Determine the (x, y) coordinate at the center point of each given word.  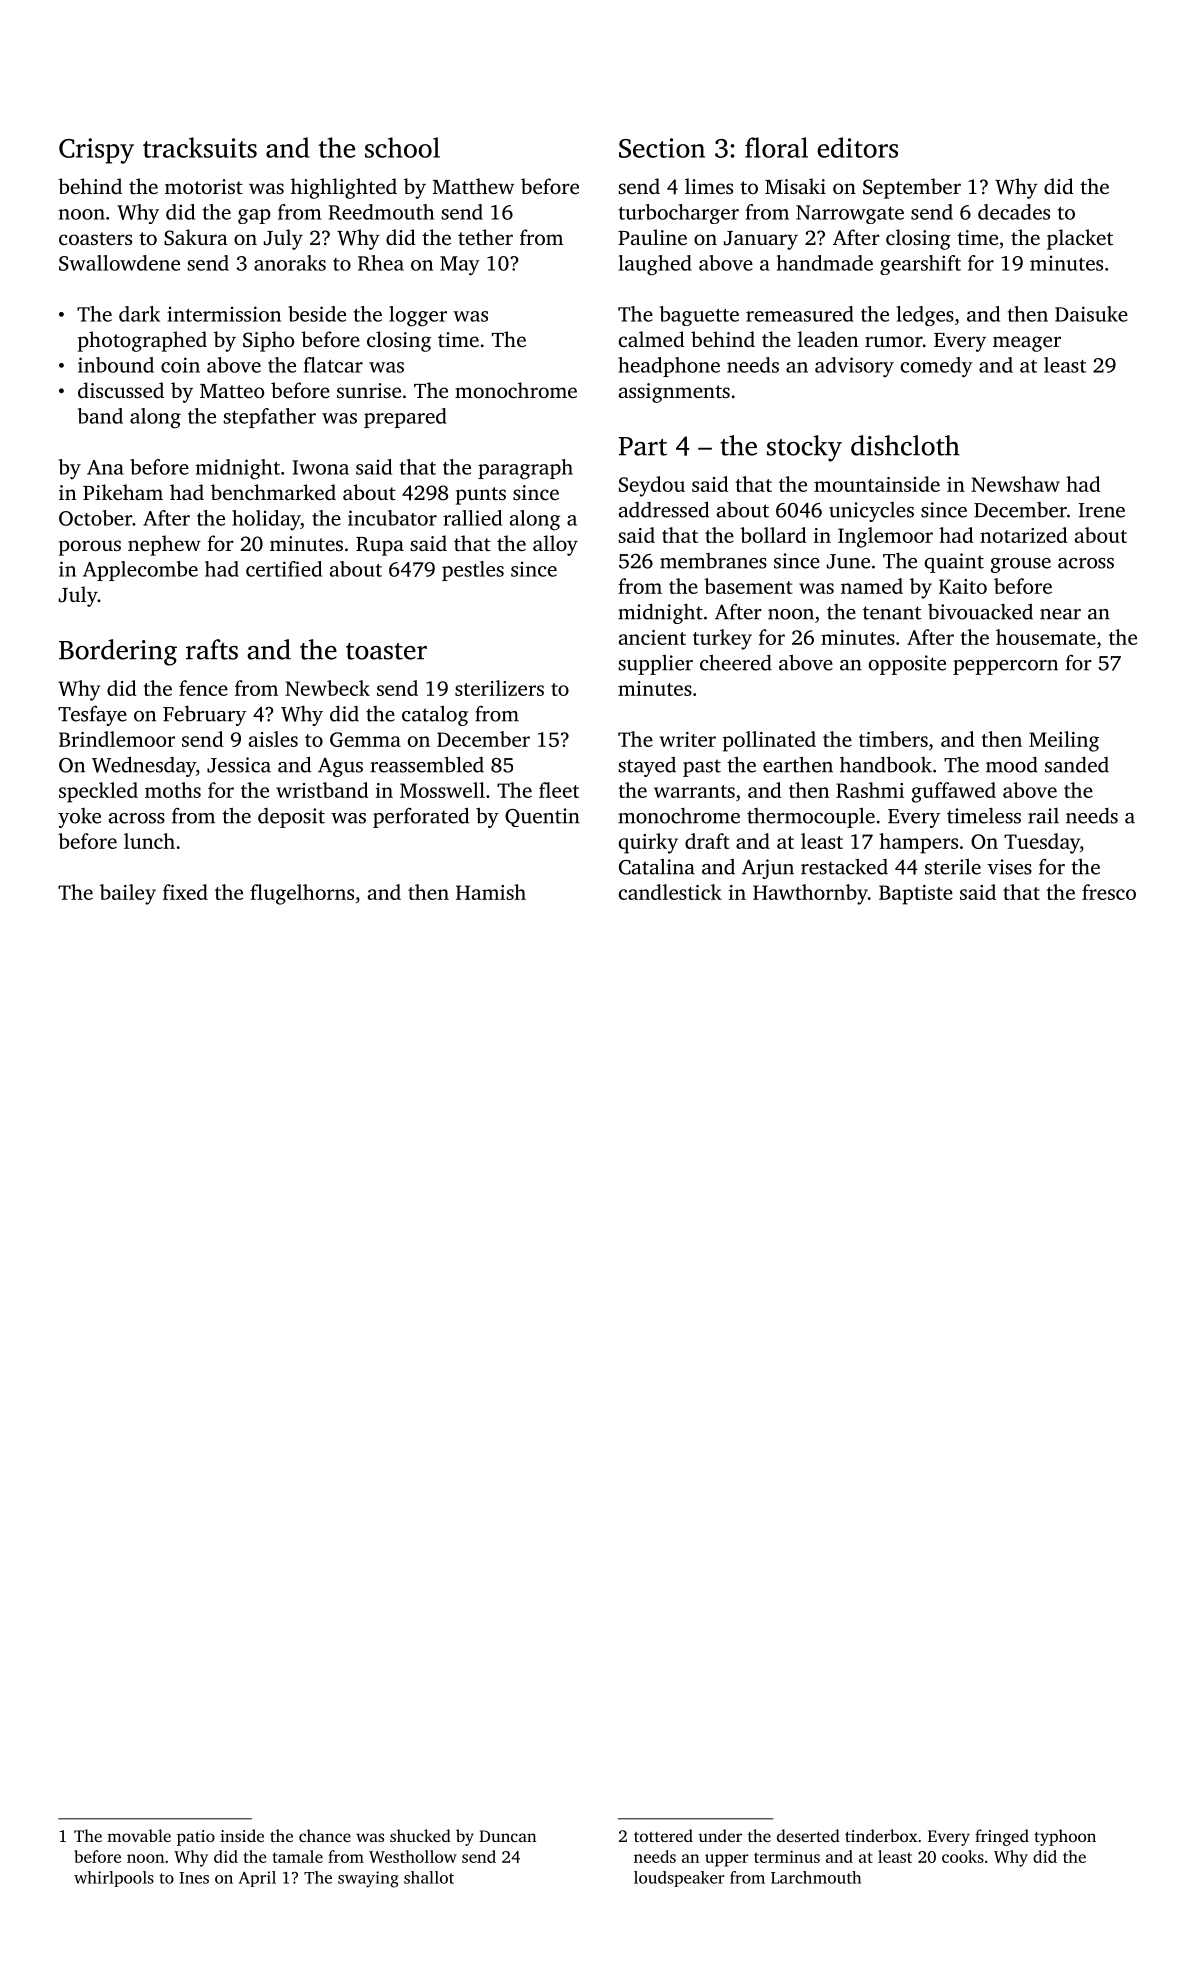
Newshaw (1015, 484)
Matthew (473, 186)
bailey (128, 894)
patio (196, 1838)
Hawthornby (810, 894)
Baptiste (916, 895)
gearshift (920, 265)
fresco (1109, 892)
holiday (266, 520)
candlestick (670, 892)
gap (254, 216)
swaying (368, 1879)
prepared (405, 418)
